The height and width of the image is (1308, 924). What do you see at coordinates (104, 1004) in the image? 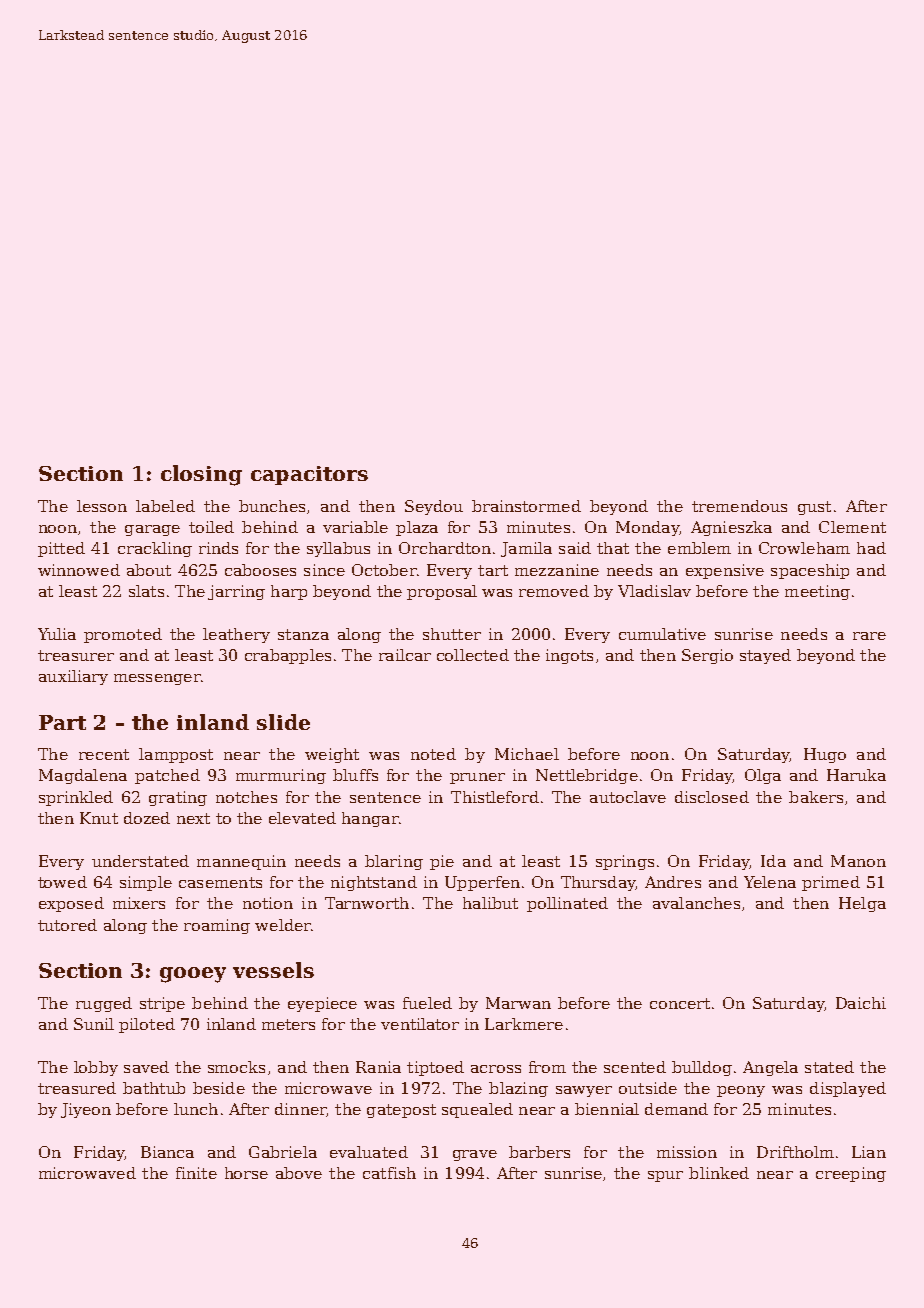
I see `rugged` at bounding box center [104, 1004].
